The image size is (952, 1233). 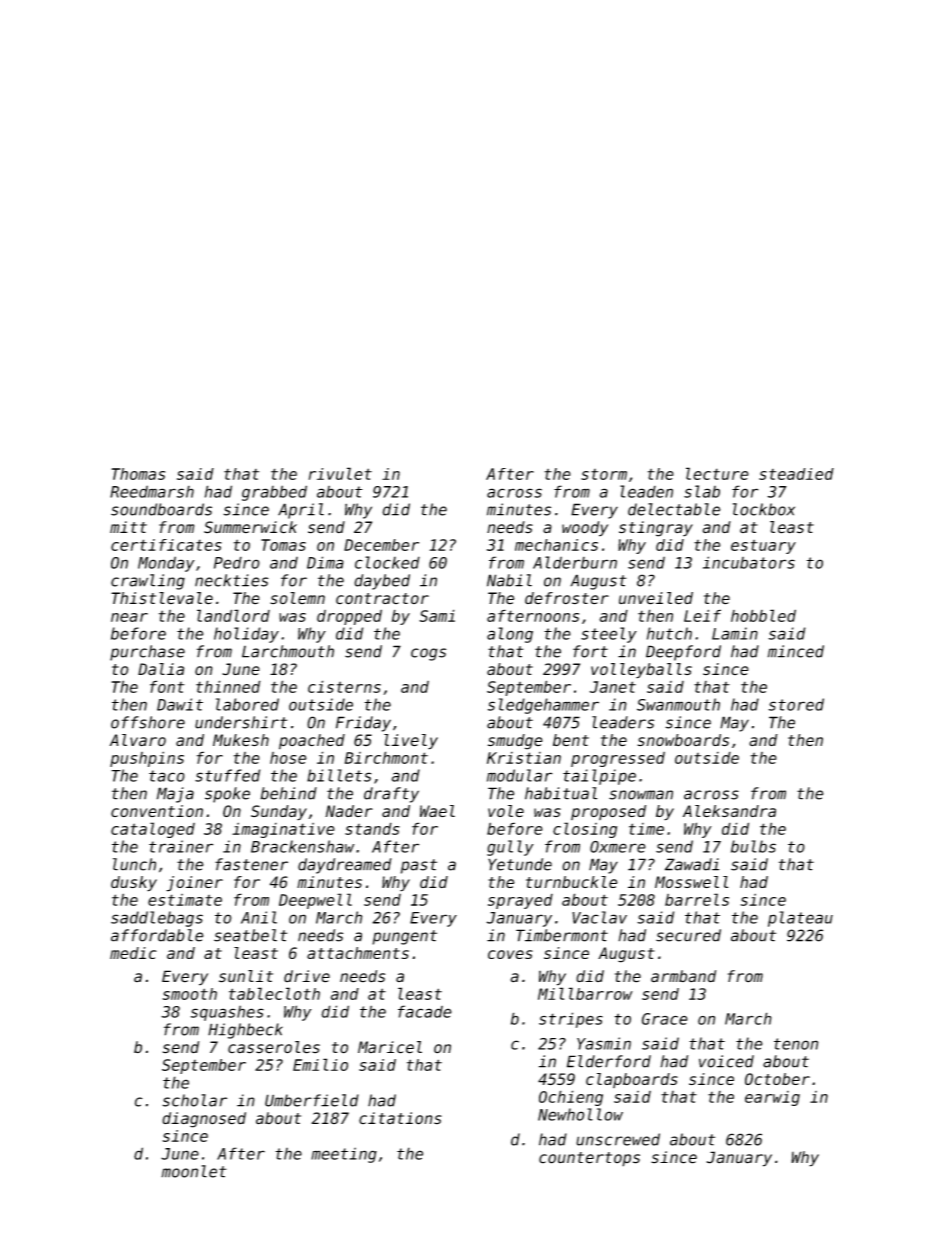 What do you see at coordinates (128, 527) in the image?
I see `mitt` at bounding box center [128, 527].
